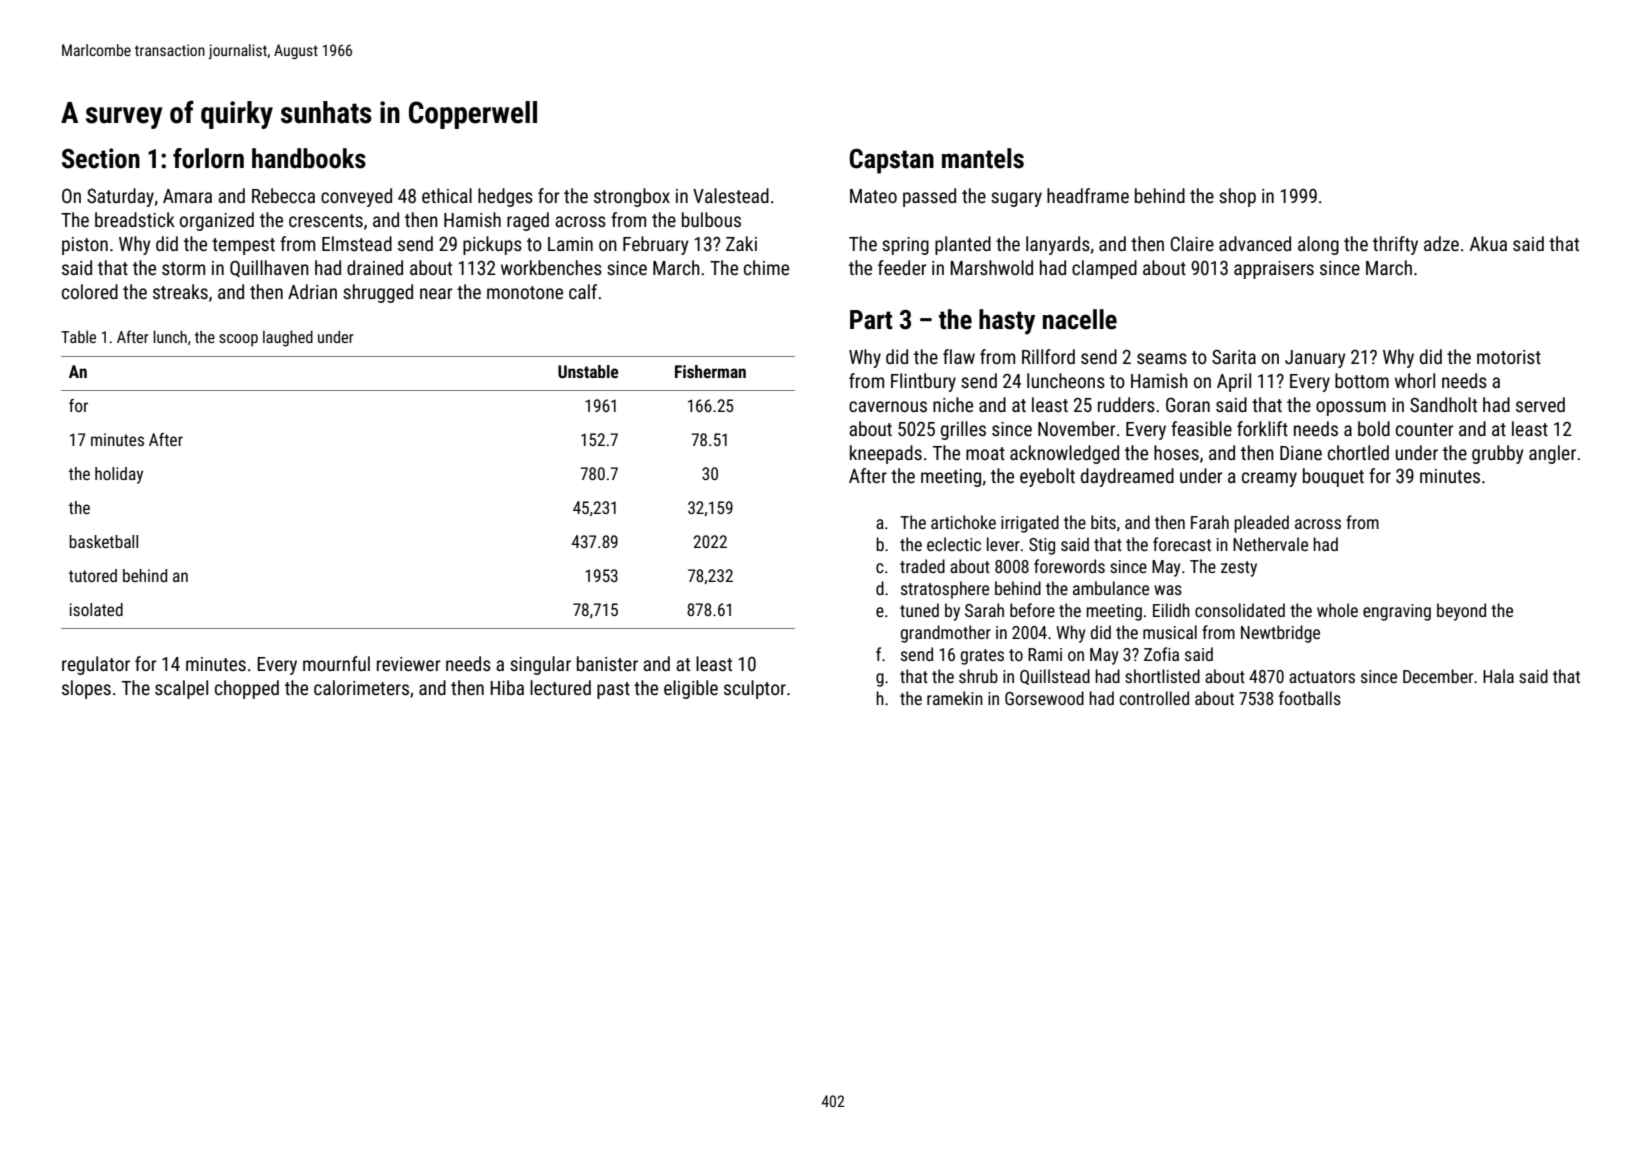 This screenshot has height=1162, width=1643. What do you see at coordinates (86, 689) in the screenshot?
I see `slopes` at bounding box center [86, 689].
